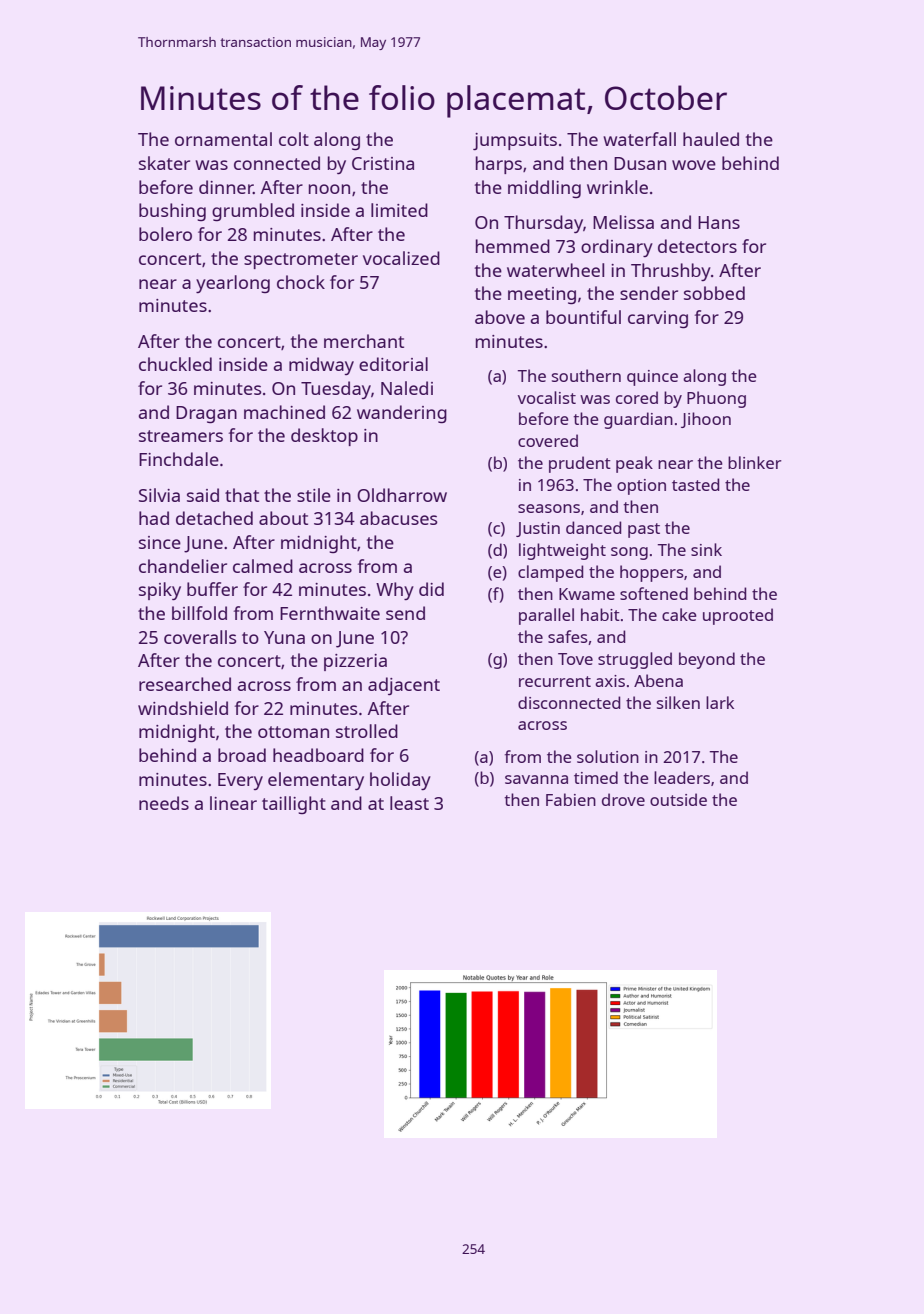 This document has width=924, height=1314. I want to click on did, so click(431, 589).
